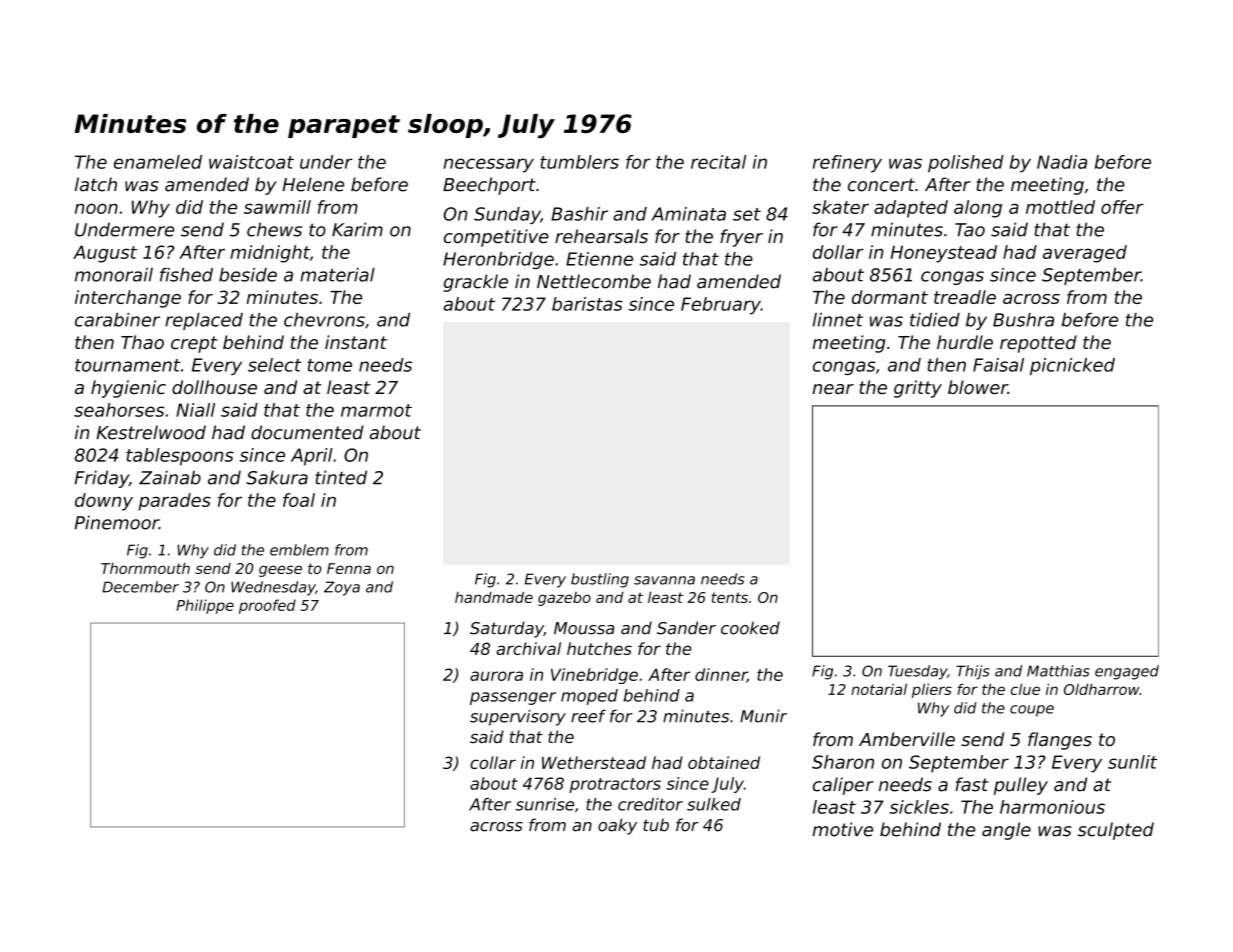  I want to click on sunrise, so click(545, 804).
